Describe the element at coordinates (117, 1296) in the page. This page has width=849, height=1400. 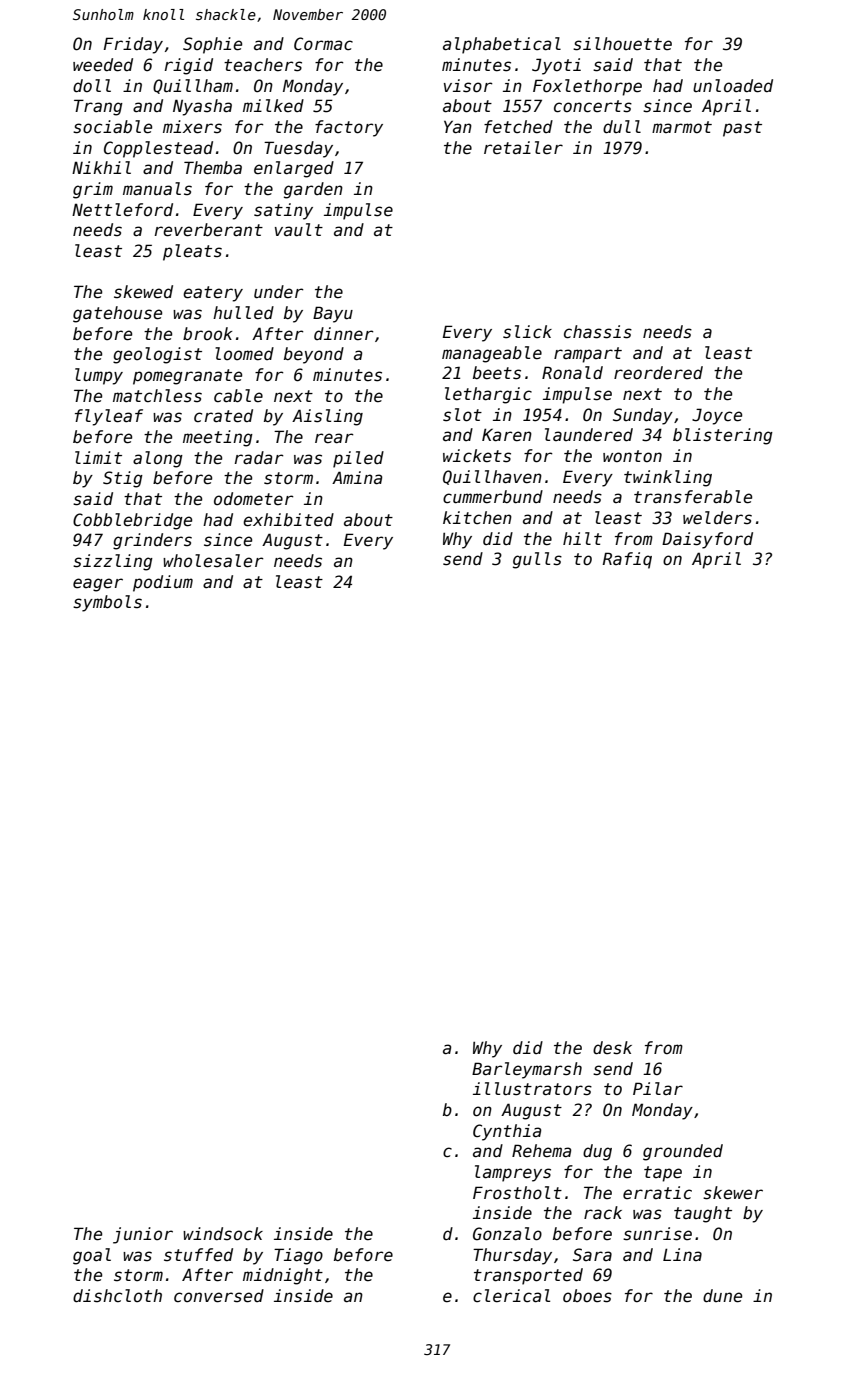
I see `dishcloth` at that location.
